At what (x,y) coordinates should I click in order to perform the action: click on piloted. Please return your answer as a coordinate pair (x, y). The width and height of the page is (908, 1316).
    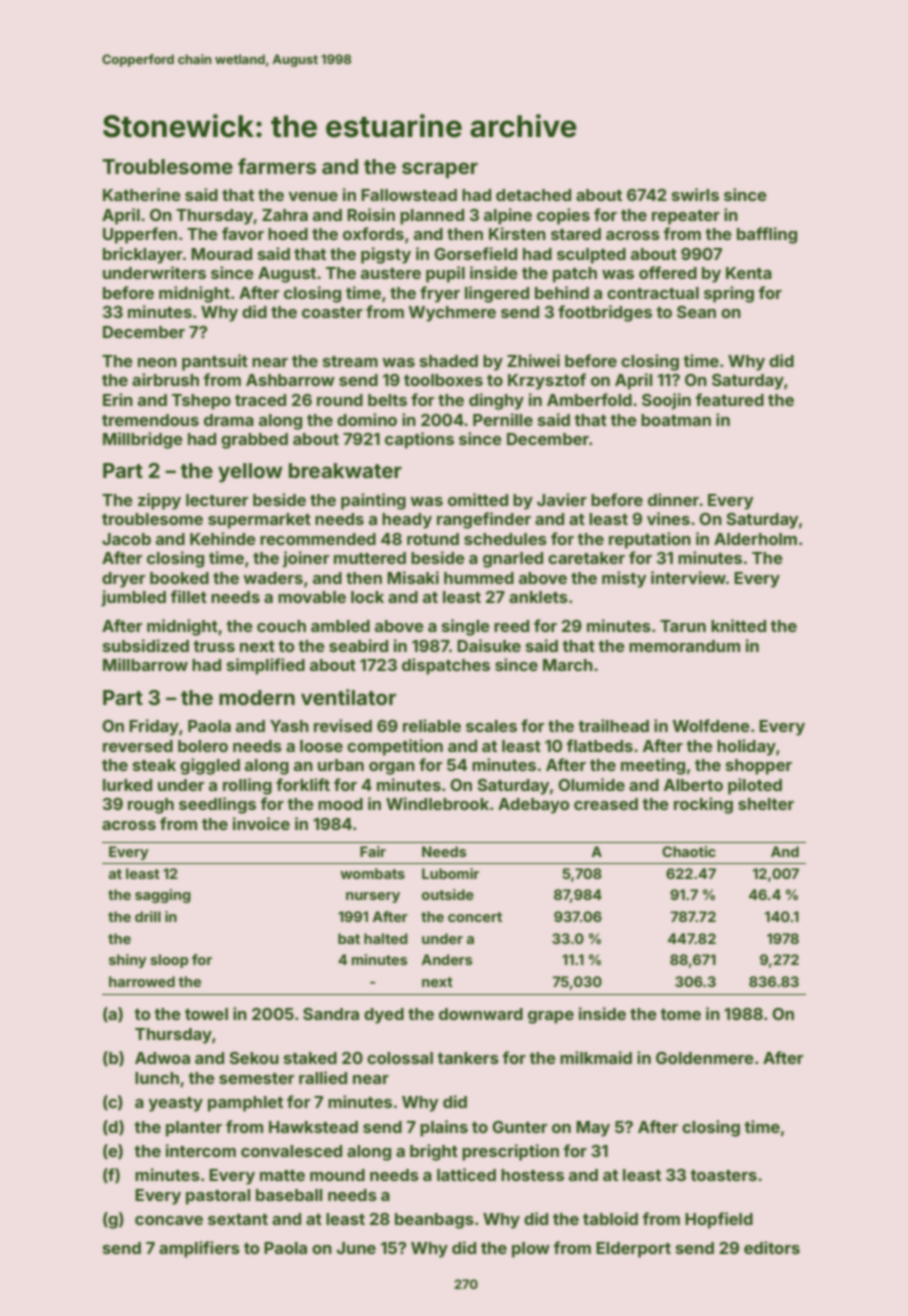
    Looking at the image, I should click on (755, 786).
